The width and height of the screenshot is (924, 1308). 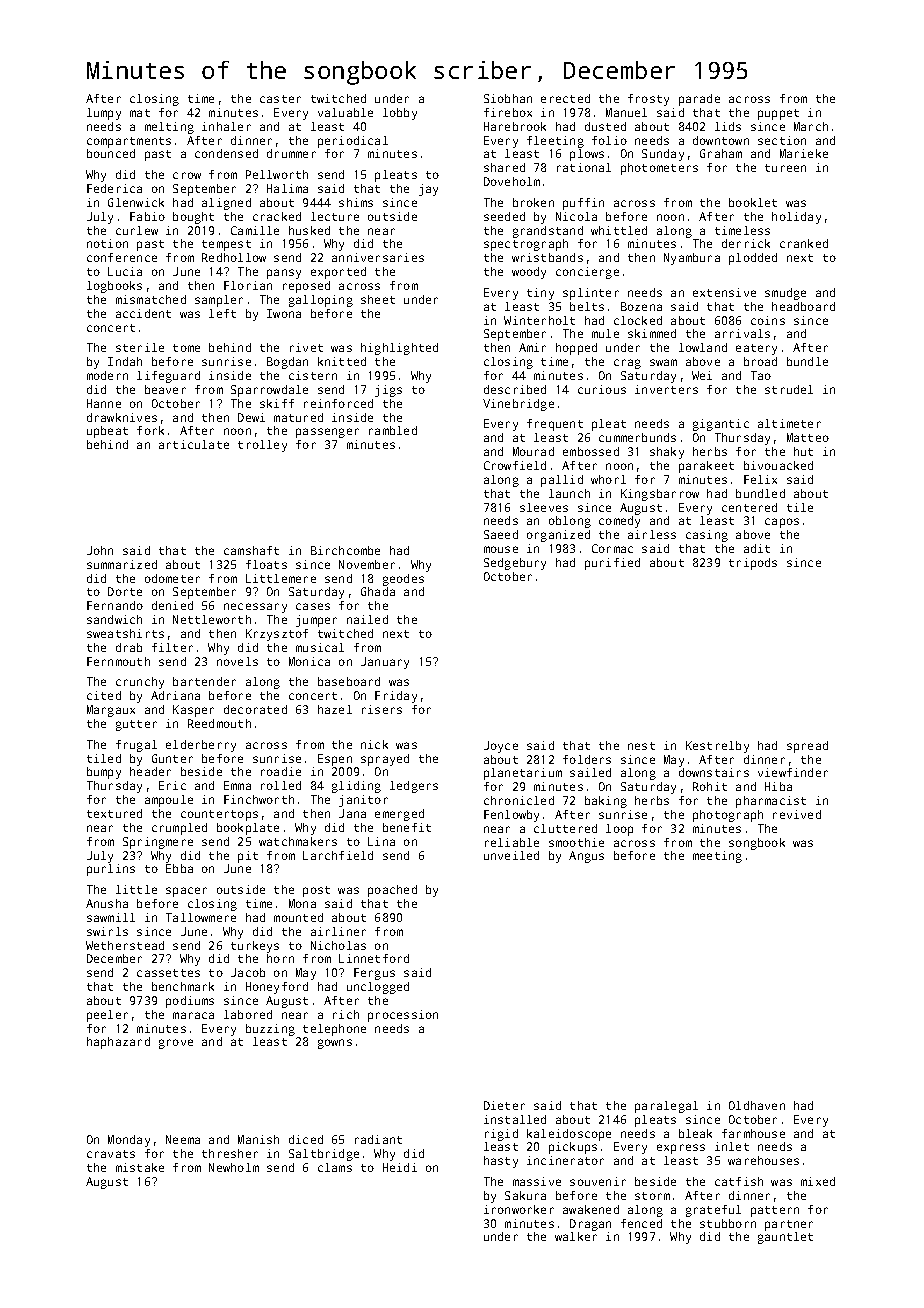 I want to click on poached, so click(x=392, y=891).
